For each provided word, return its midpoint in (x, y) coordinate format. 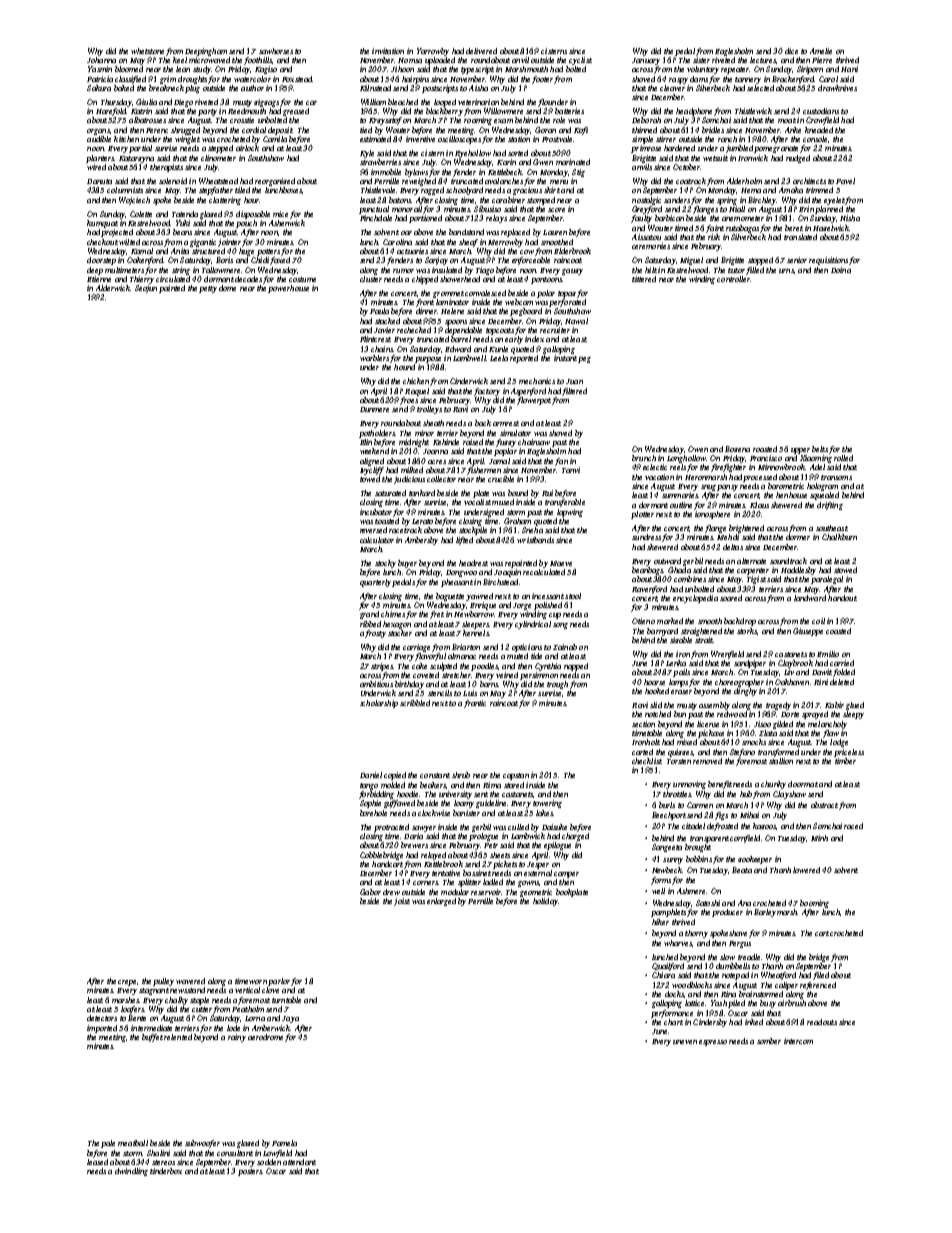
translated (800, 237)
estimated (375, 139)
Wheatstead (218, 181)
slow (727, 957)
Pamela (284, 1143)
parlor (279, 982)
